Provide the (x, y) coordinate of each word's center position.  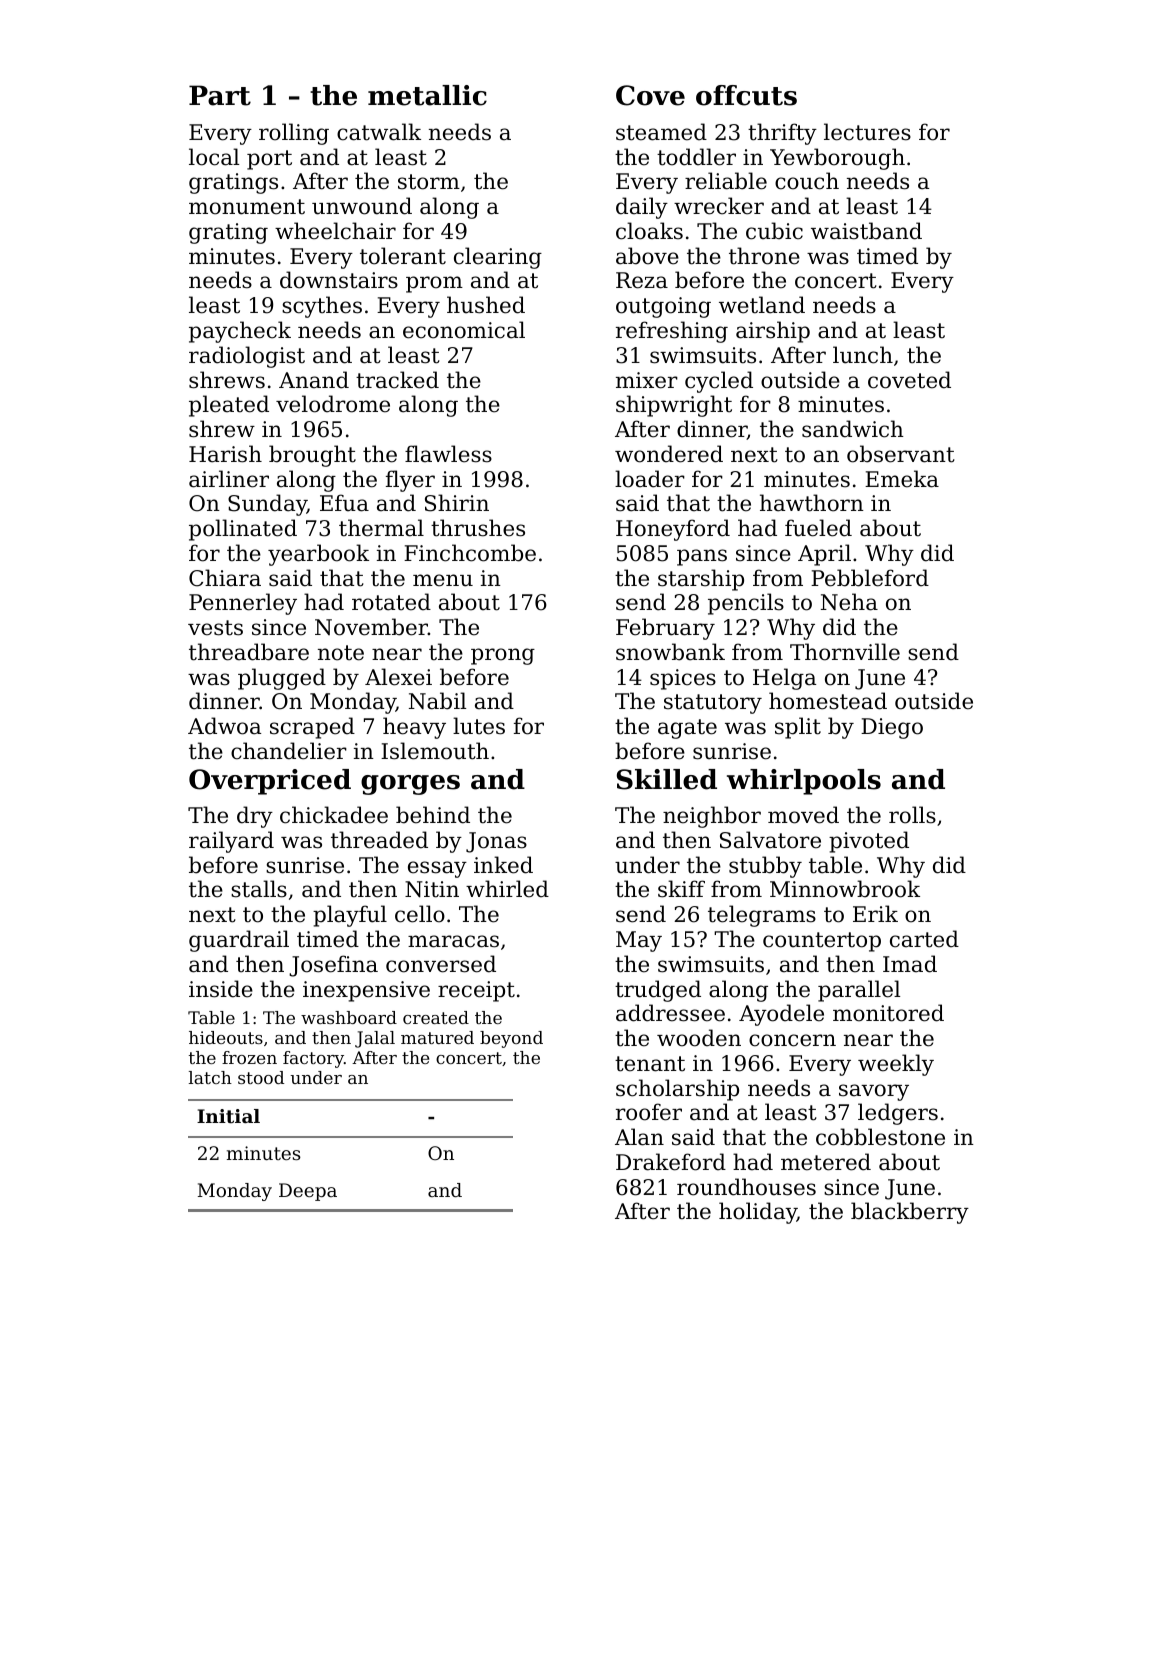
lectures (867, 132)
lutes (479, 726)
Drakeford (671, 1162)
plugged (282, 679)
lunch (863, 355)
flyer (410, 481)
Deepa (308, 1192)
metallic (427, 95)
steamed (661, 132)
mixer (647, 380)
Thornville (845, 652)
